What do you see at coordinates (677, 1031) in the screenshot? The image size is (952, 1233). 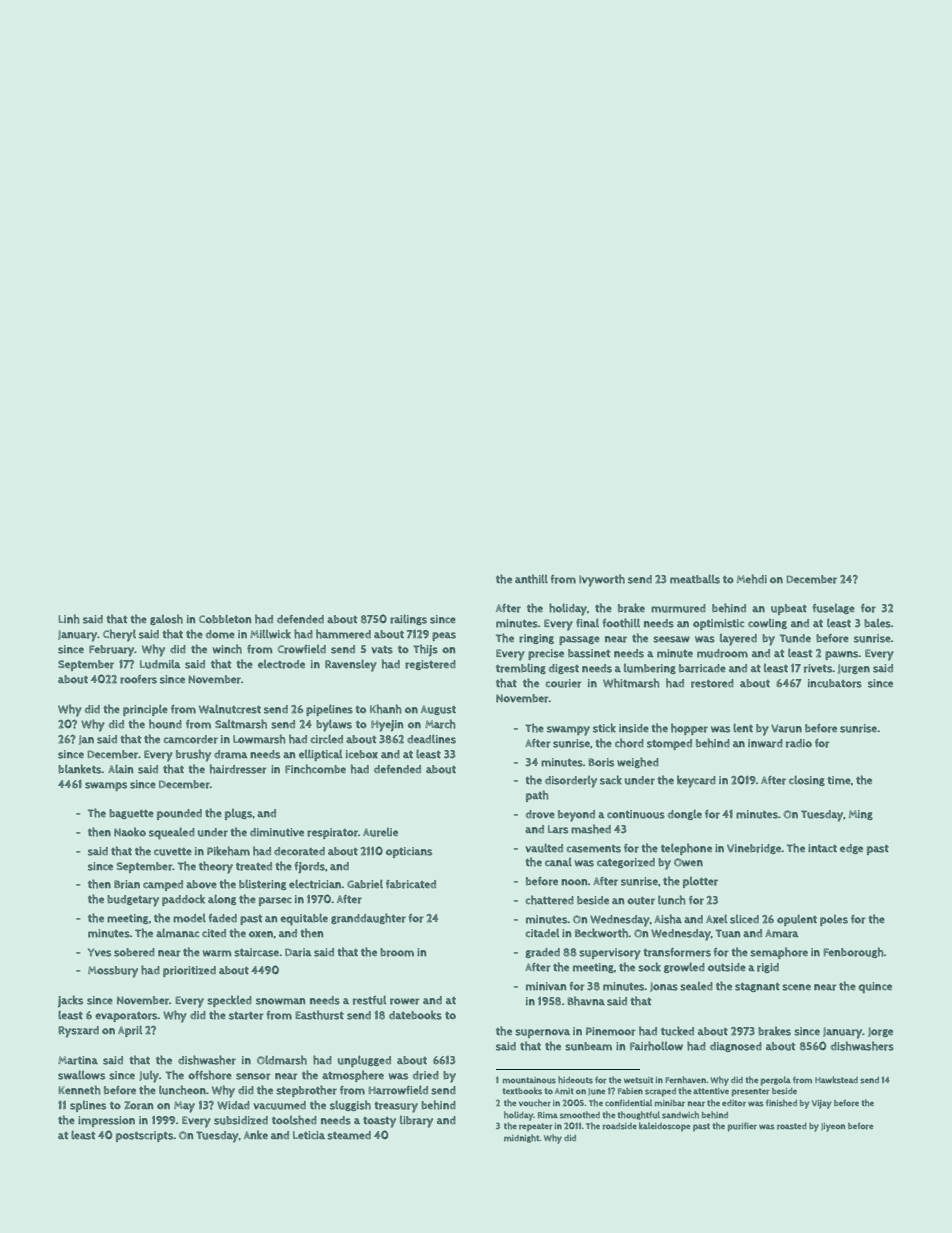 I see `tucked` at bounding box center [677, 1031].
